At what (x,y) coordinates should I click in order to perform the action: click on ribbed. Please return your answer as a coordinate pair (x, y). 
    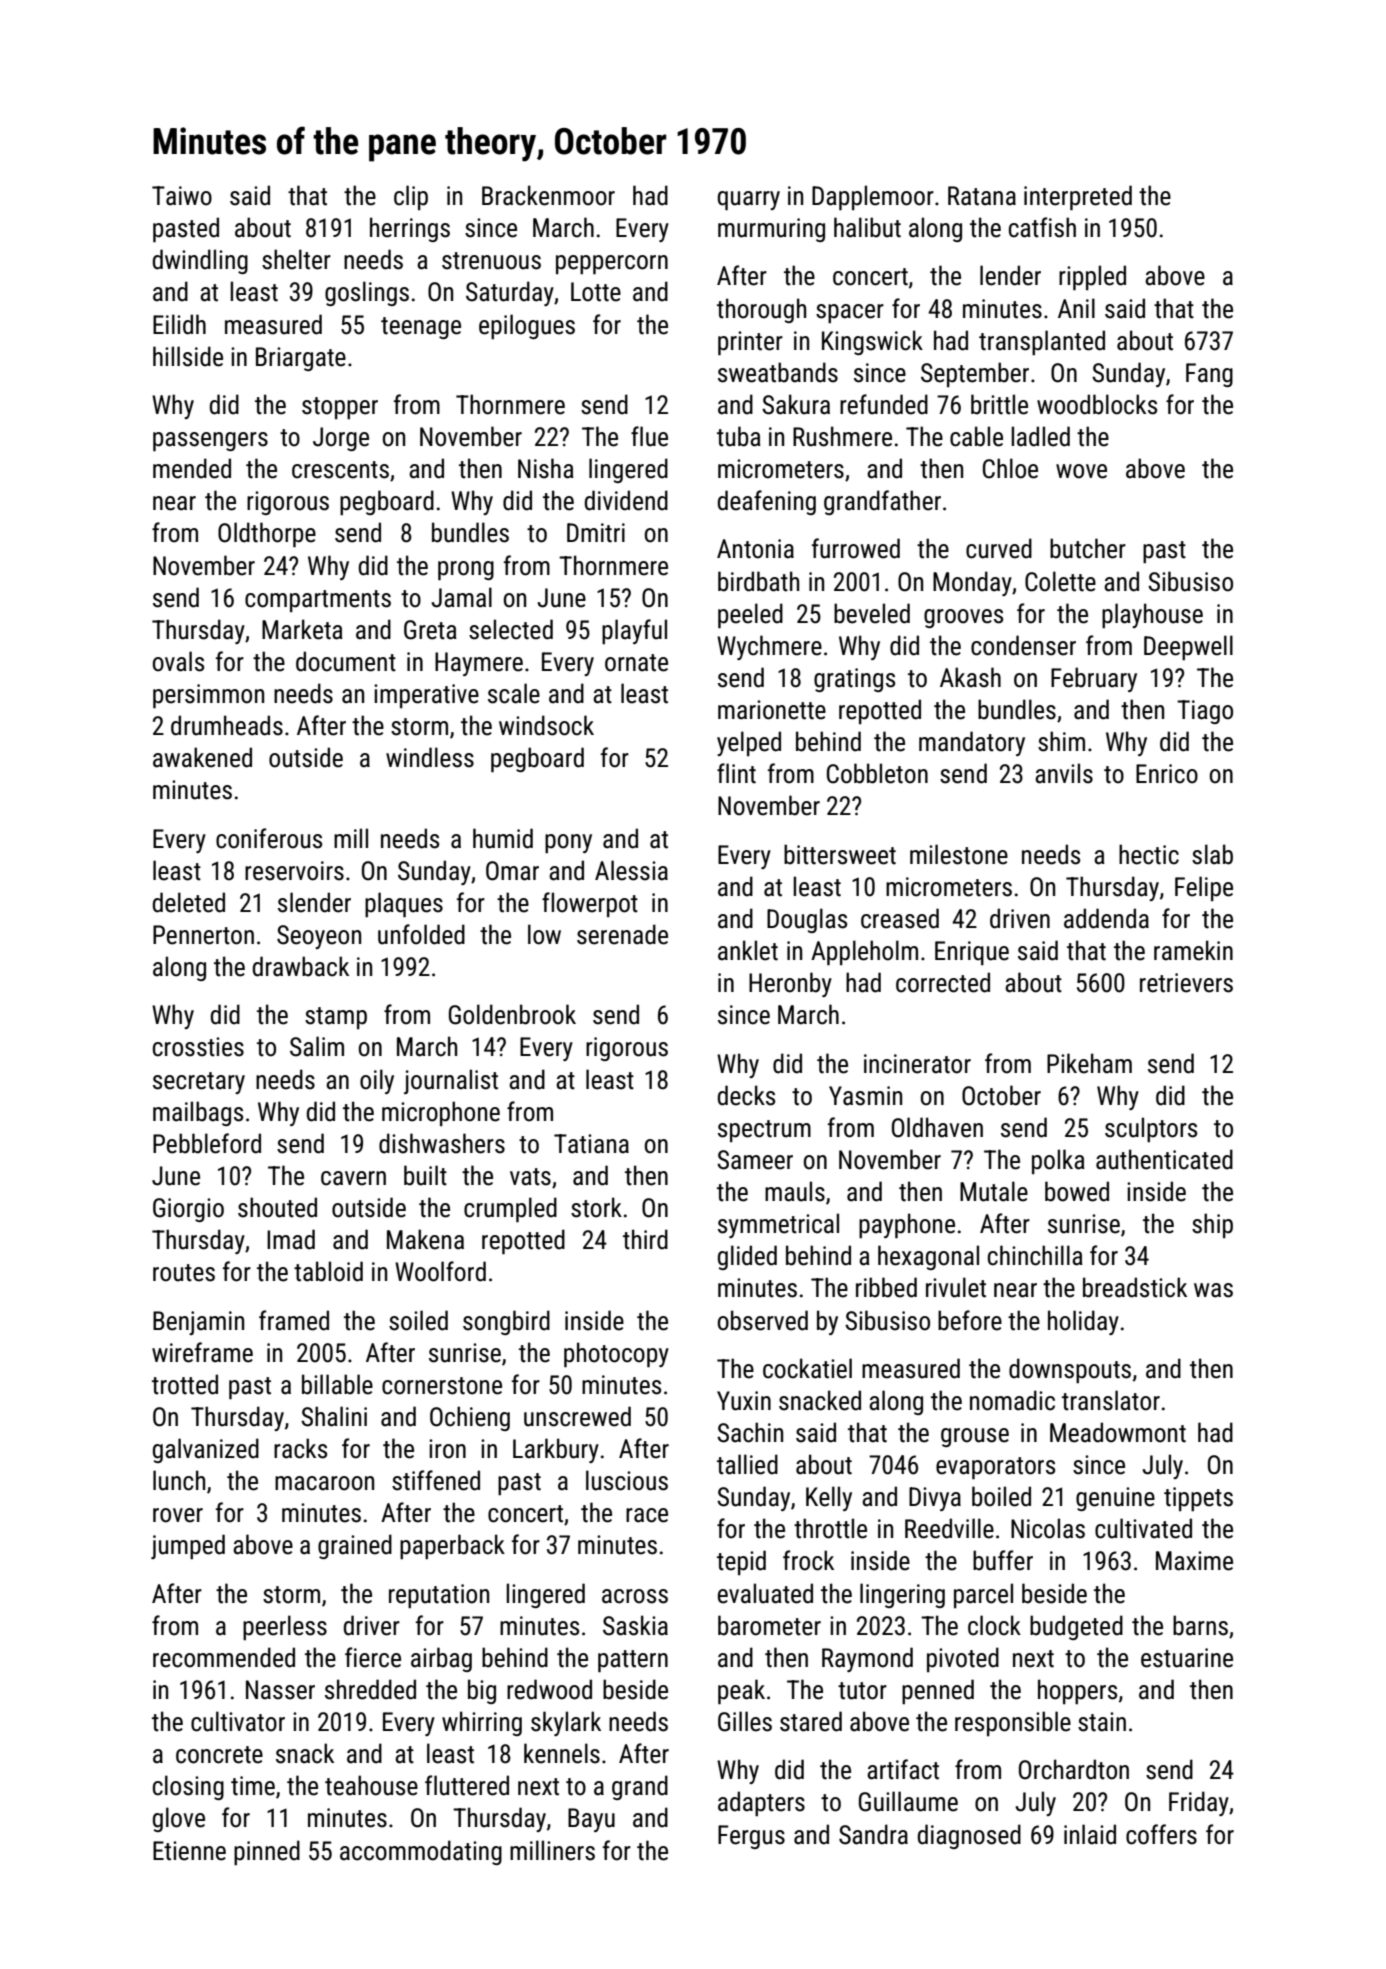
    Looking at the image, I should click on (886, 1287).
